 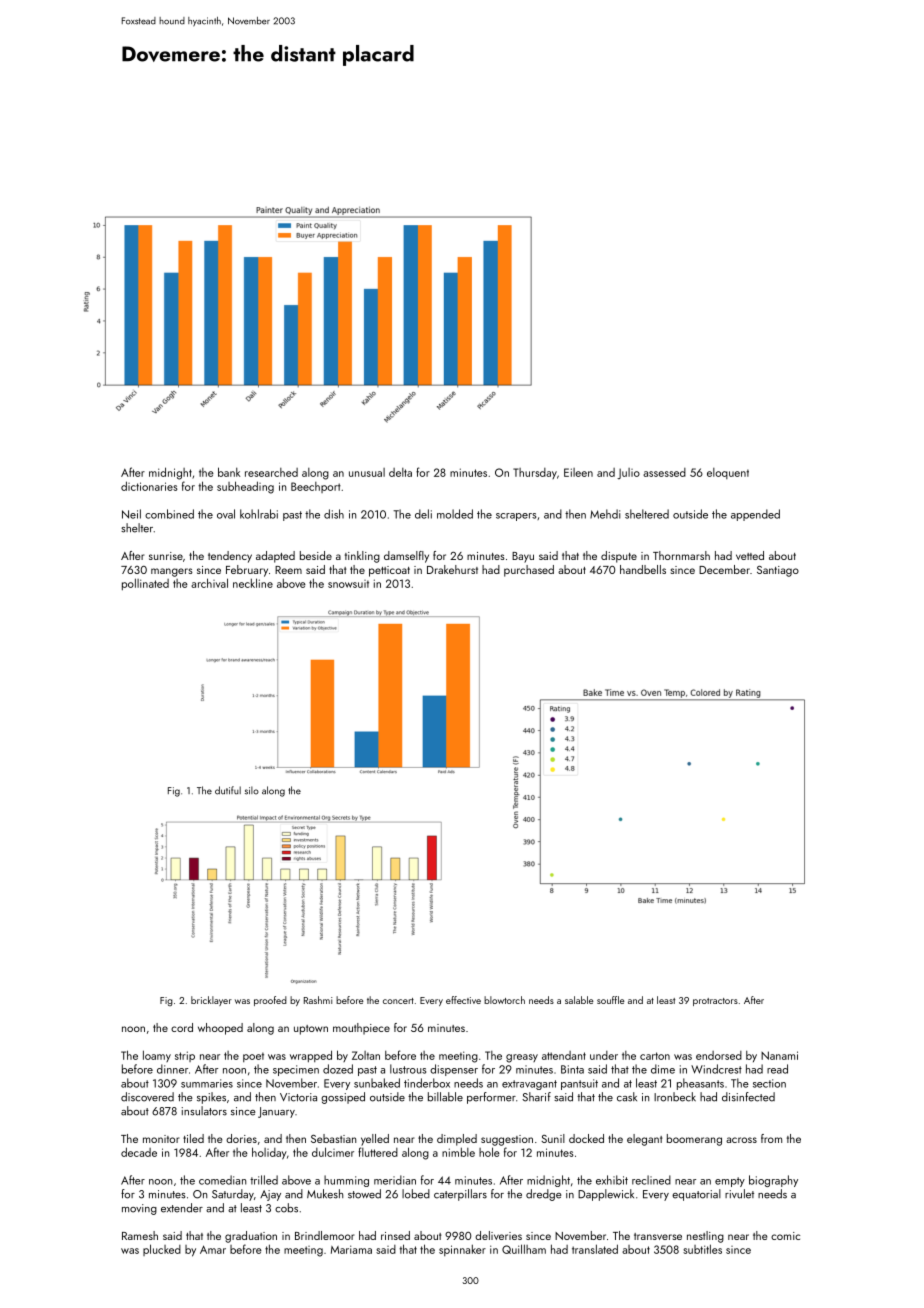 What do you see at coordinates (544, 1195) in the document?
I see `dredge` at bounding box center [544, 1195].
